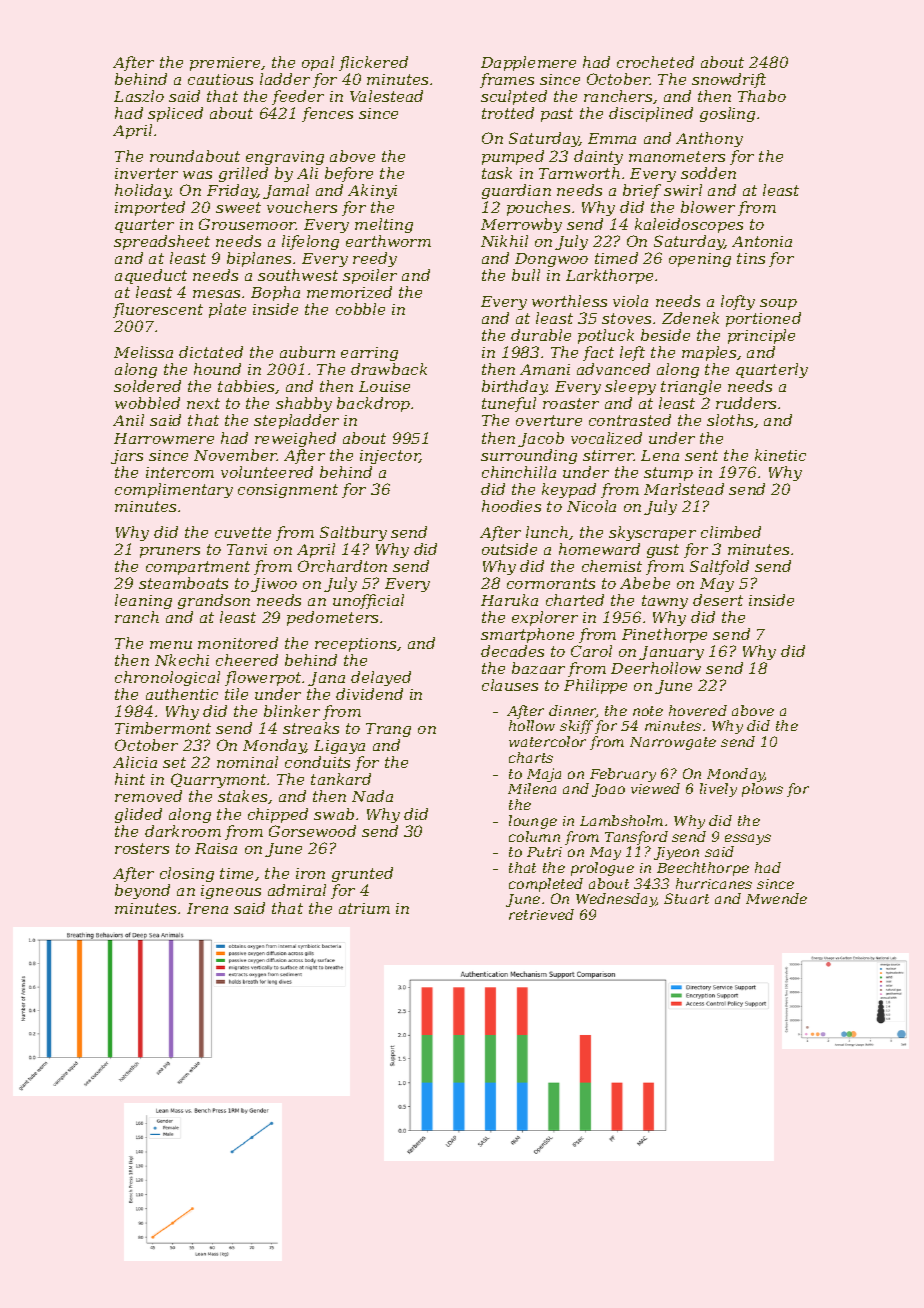 The image size is (924, 1308). I want to click on Irena, so click(207, 908).
